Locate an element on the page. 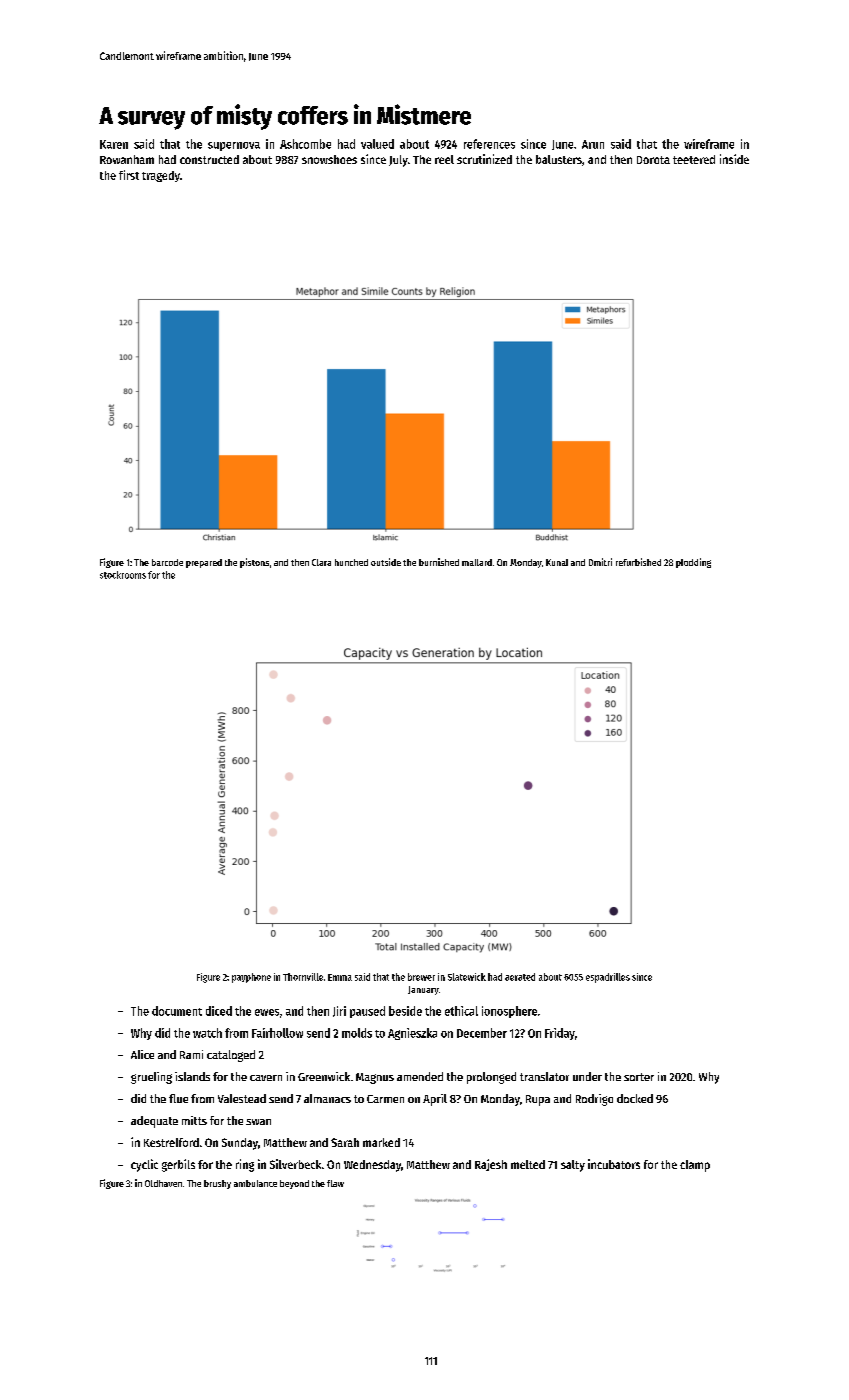 The image size is (849, 1400). snowshoes is located at coordinates (329, 159).
